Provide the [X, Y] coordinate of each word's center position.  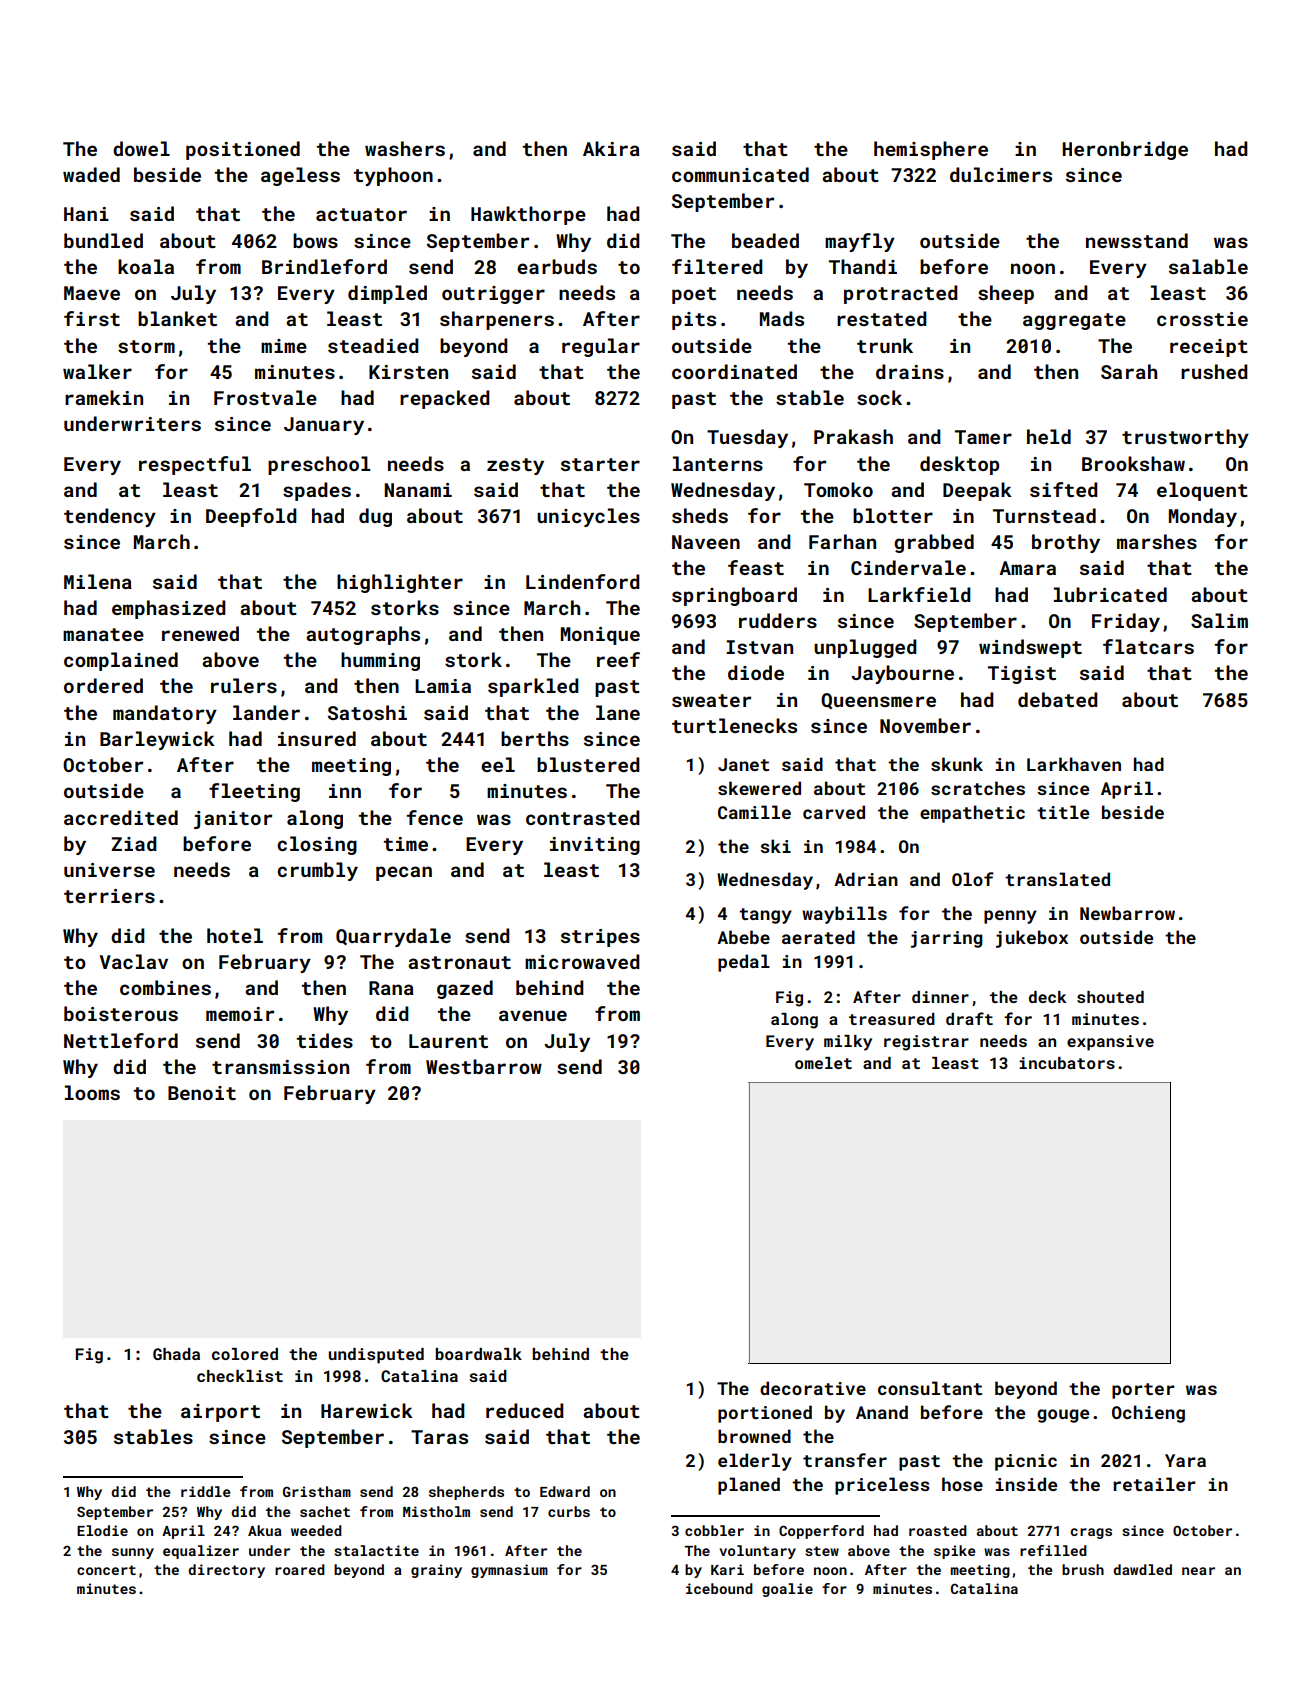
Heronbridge [1125, 150]
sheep [1006, 294]
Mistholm [436, 1511]
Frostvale [265, 397]
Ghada [176, 1354]
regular [601, 347]
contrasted [583, 817]
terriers [109, 896]
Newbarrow [1127, 913]
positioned [243, 150]
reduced [525, 1410]
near [1198, 1571]
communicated [740, 174]
